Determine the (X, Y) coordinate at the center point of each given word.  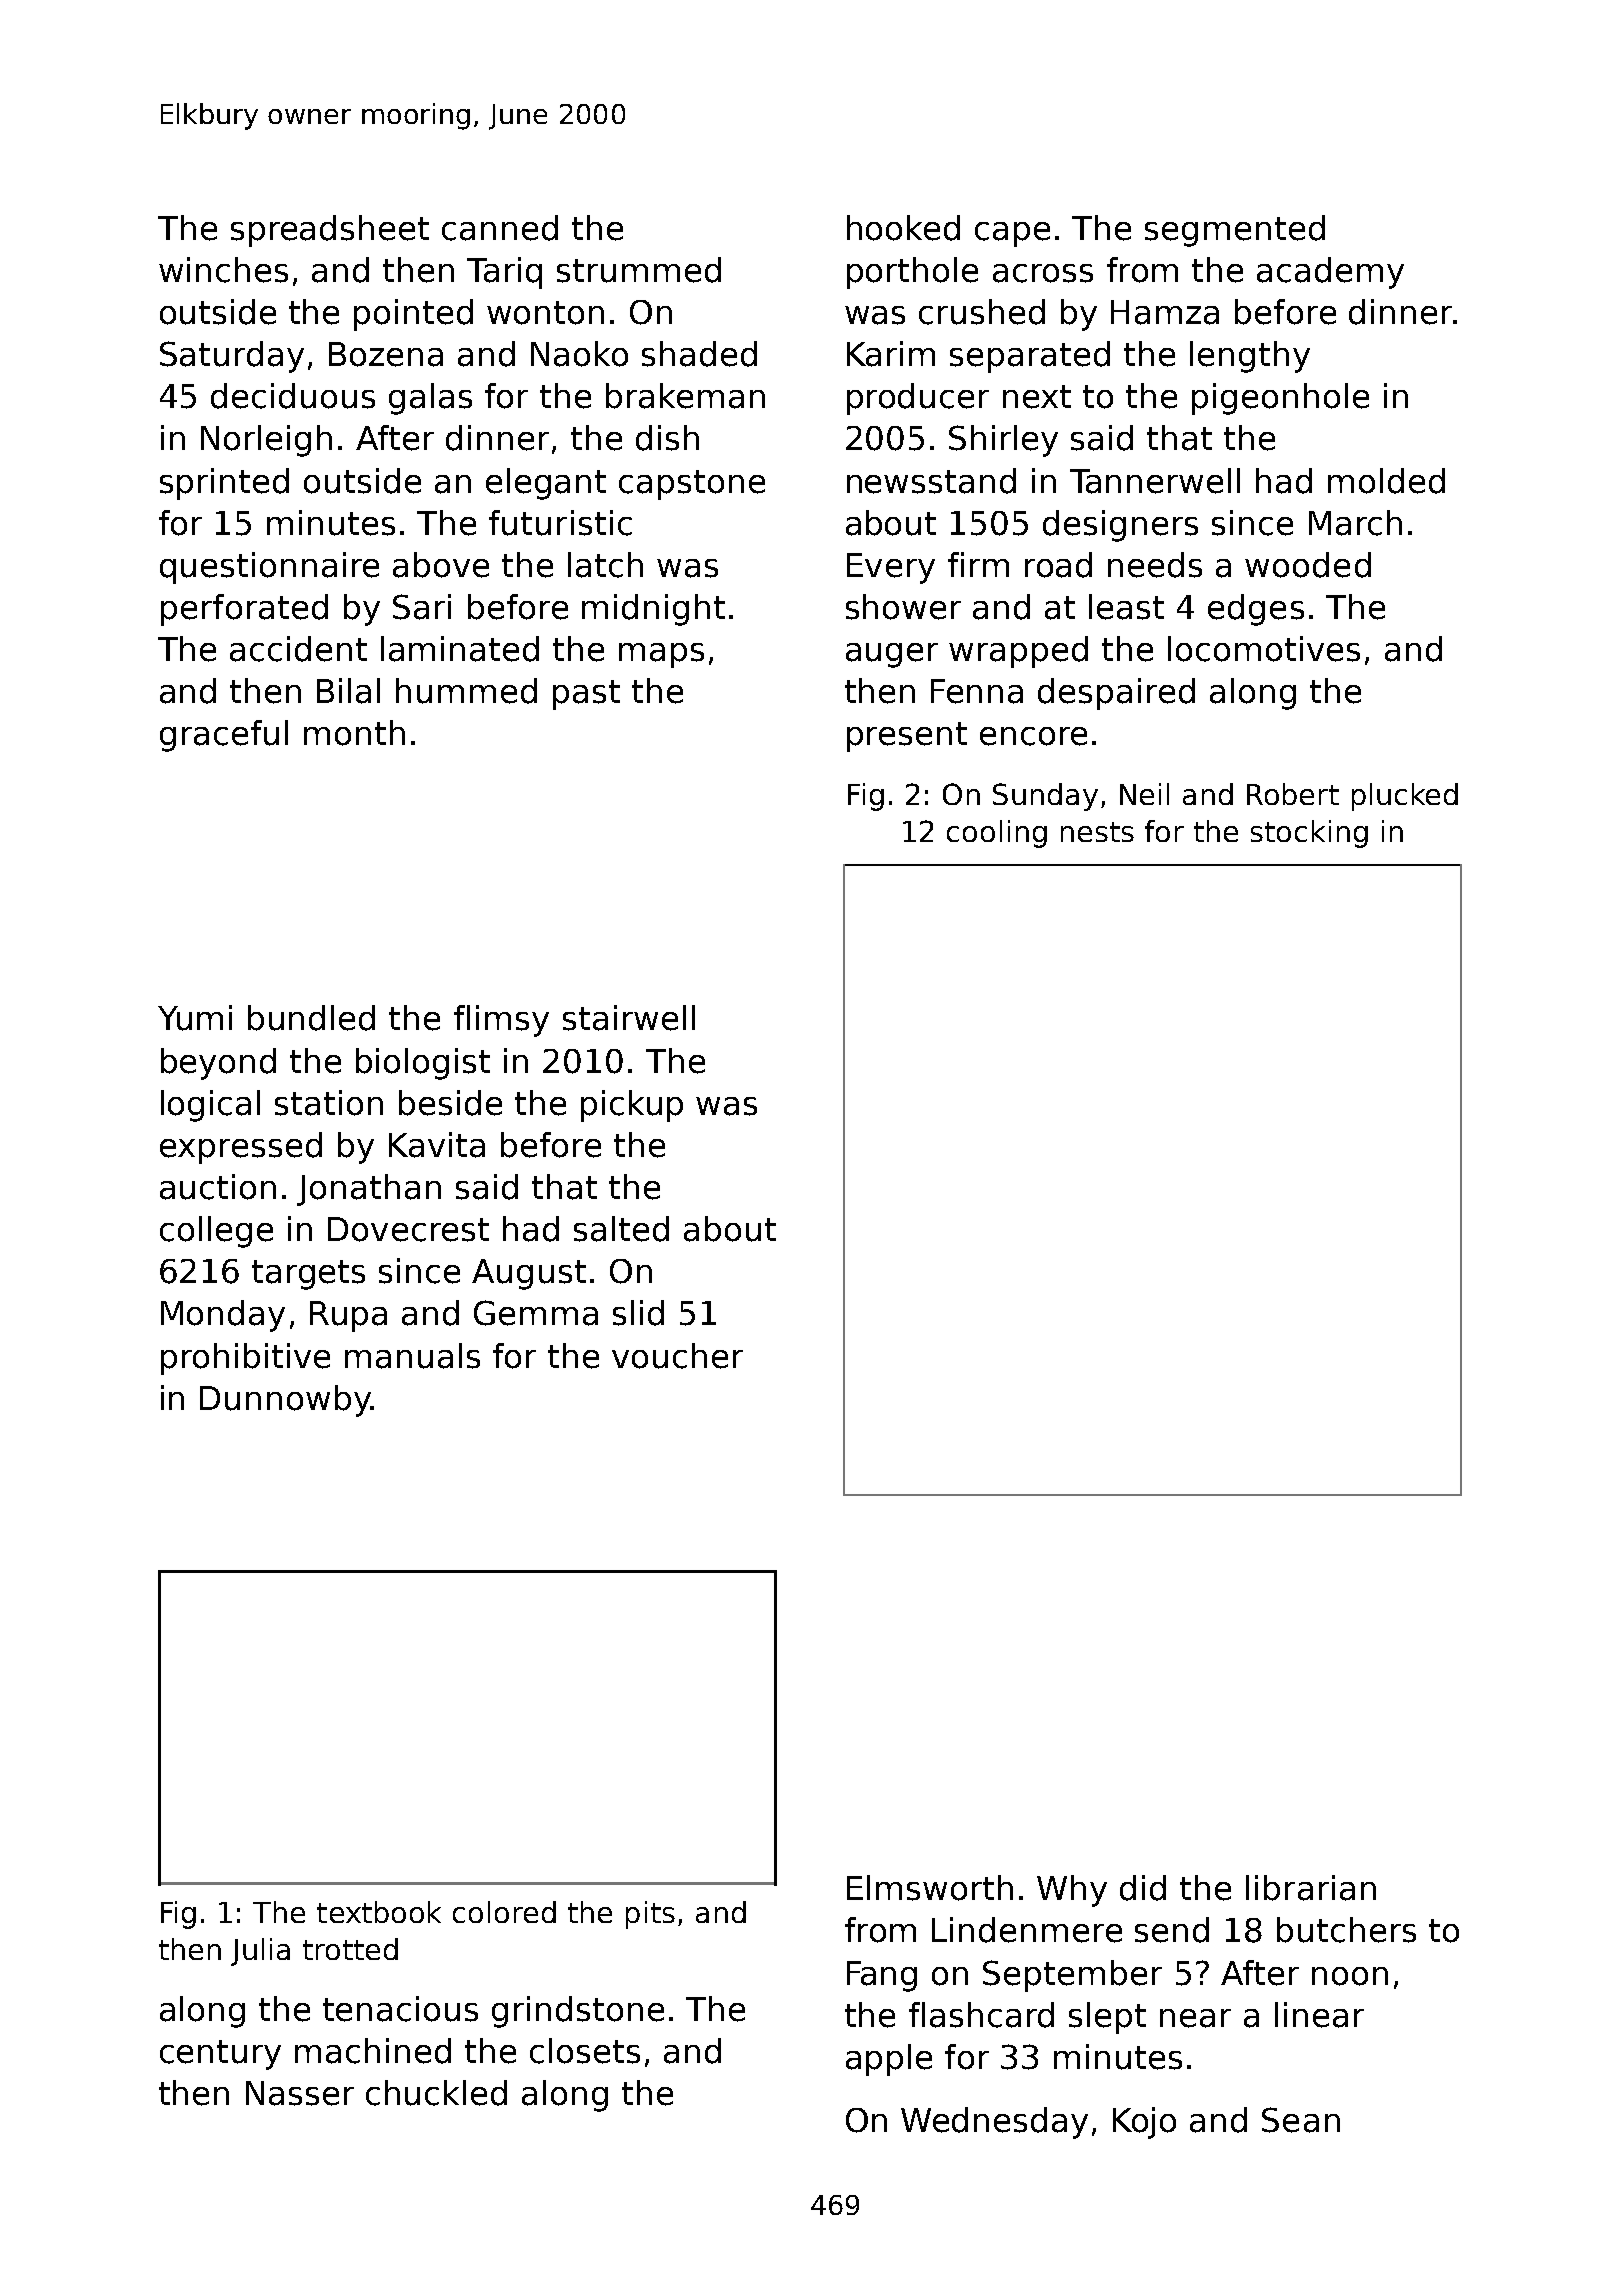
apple (889, 2060)
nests (1097, 832)
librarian (1311, 1888)
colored (504, 1912)
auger (892, 655)
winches (223, 270)
